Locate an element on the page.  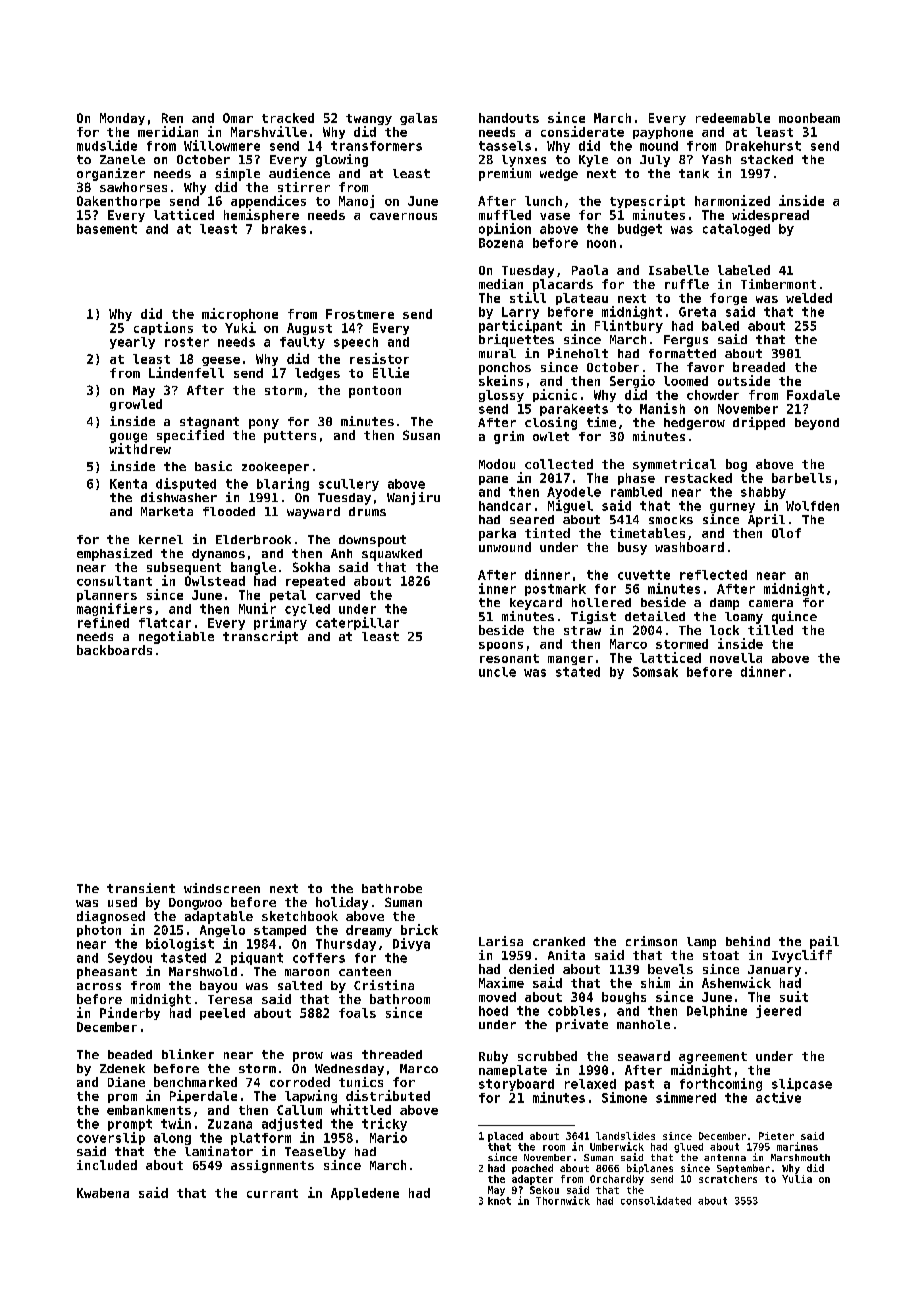
magnifiers is located at coordinates (114, 609).
